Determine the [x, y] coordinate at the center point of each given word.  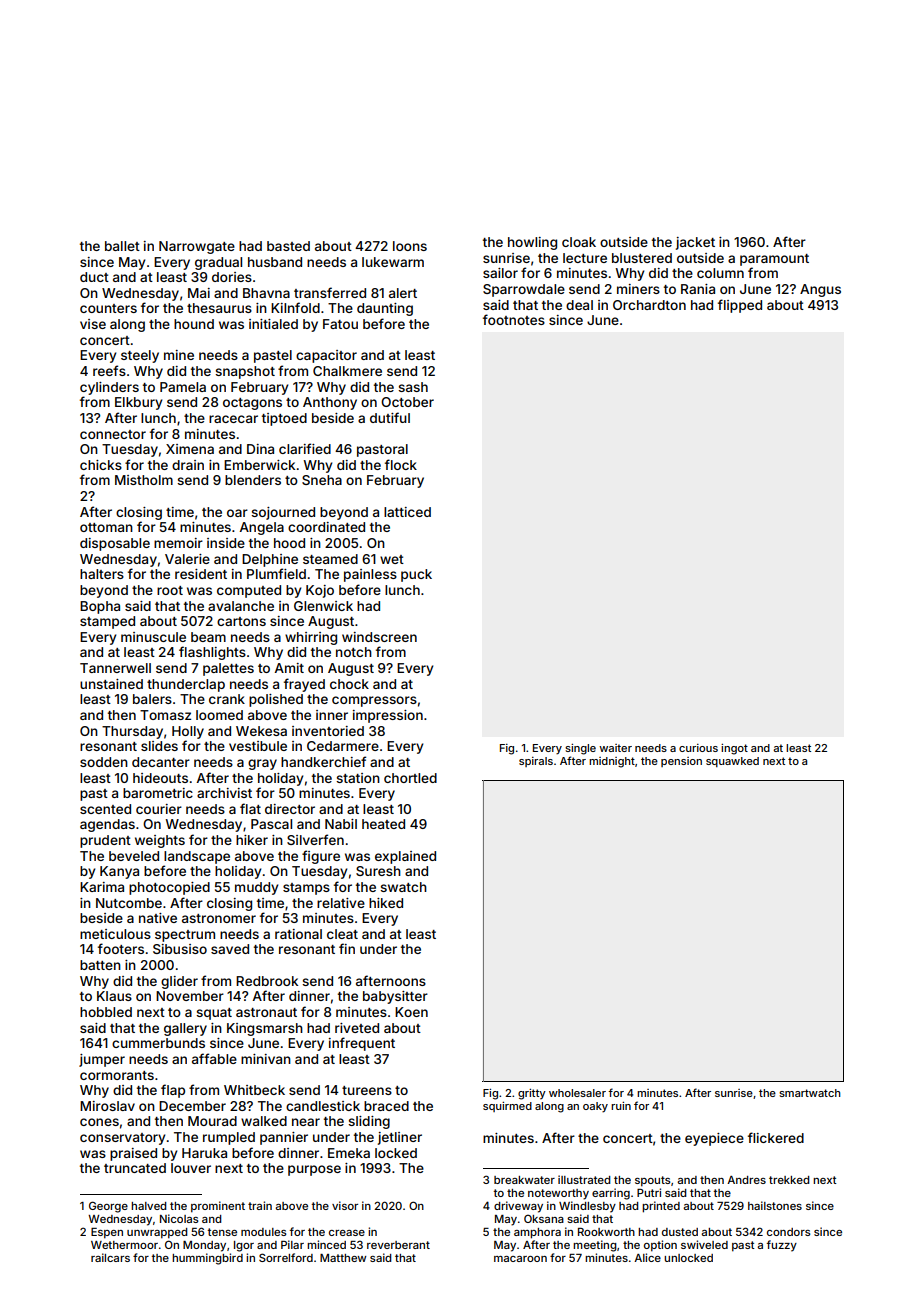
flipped [740, 306]
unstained [111, 684]
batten [100, 965]
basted [288, 246]
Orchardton [649, 305]
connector [113, 434]
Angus [820, 290]
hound [194, 324]
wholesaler [577, 1093]
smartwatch [810, 1093]
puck [416, 575]
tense [222, 1232]
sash [413, 387]
